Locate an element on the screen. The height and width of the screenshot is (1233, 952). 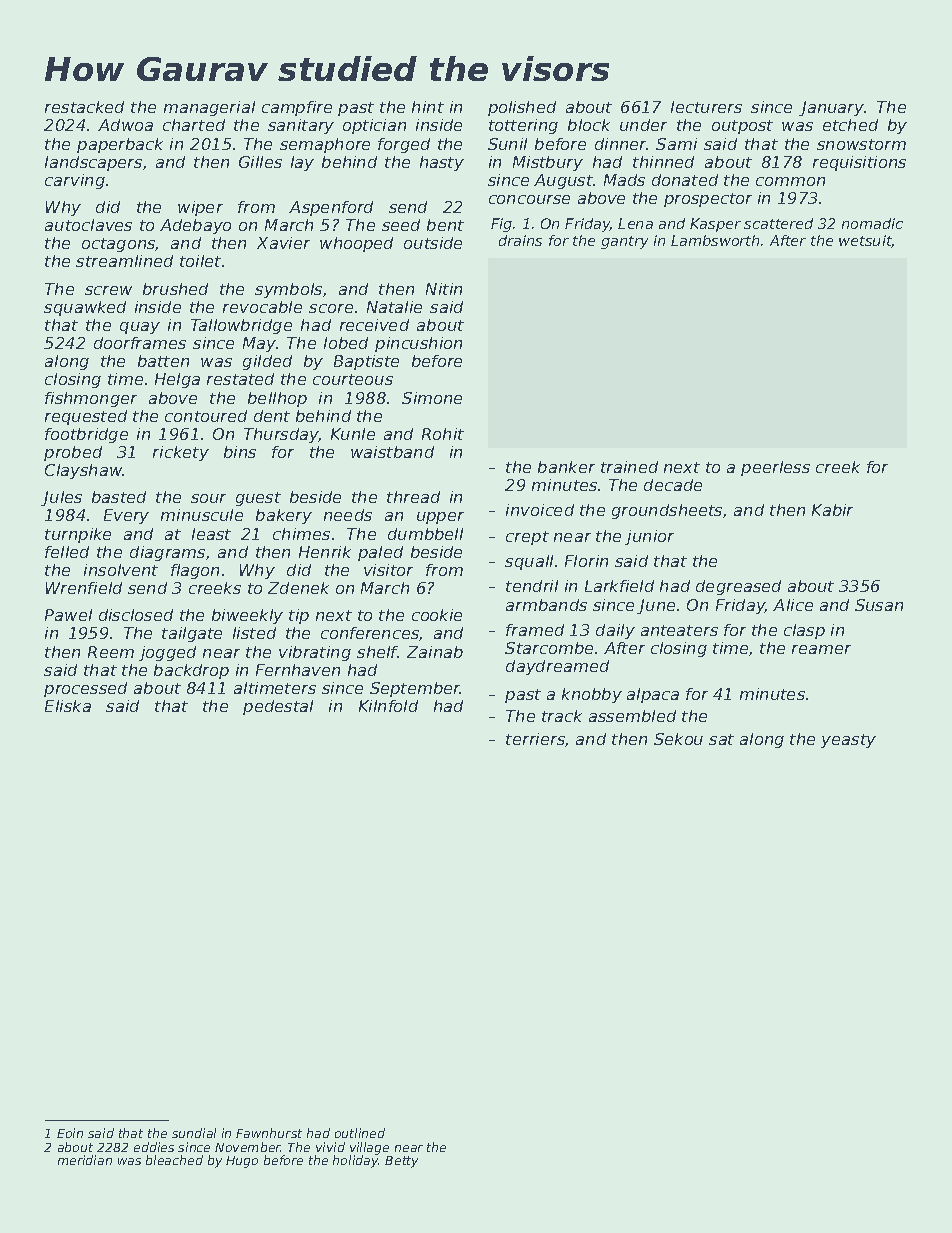
invoiced is located at coordinates (540, 510).
